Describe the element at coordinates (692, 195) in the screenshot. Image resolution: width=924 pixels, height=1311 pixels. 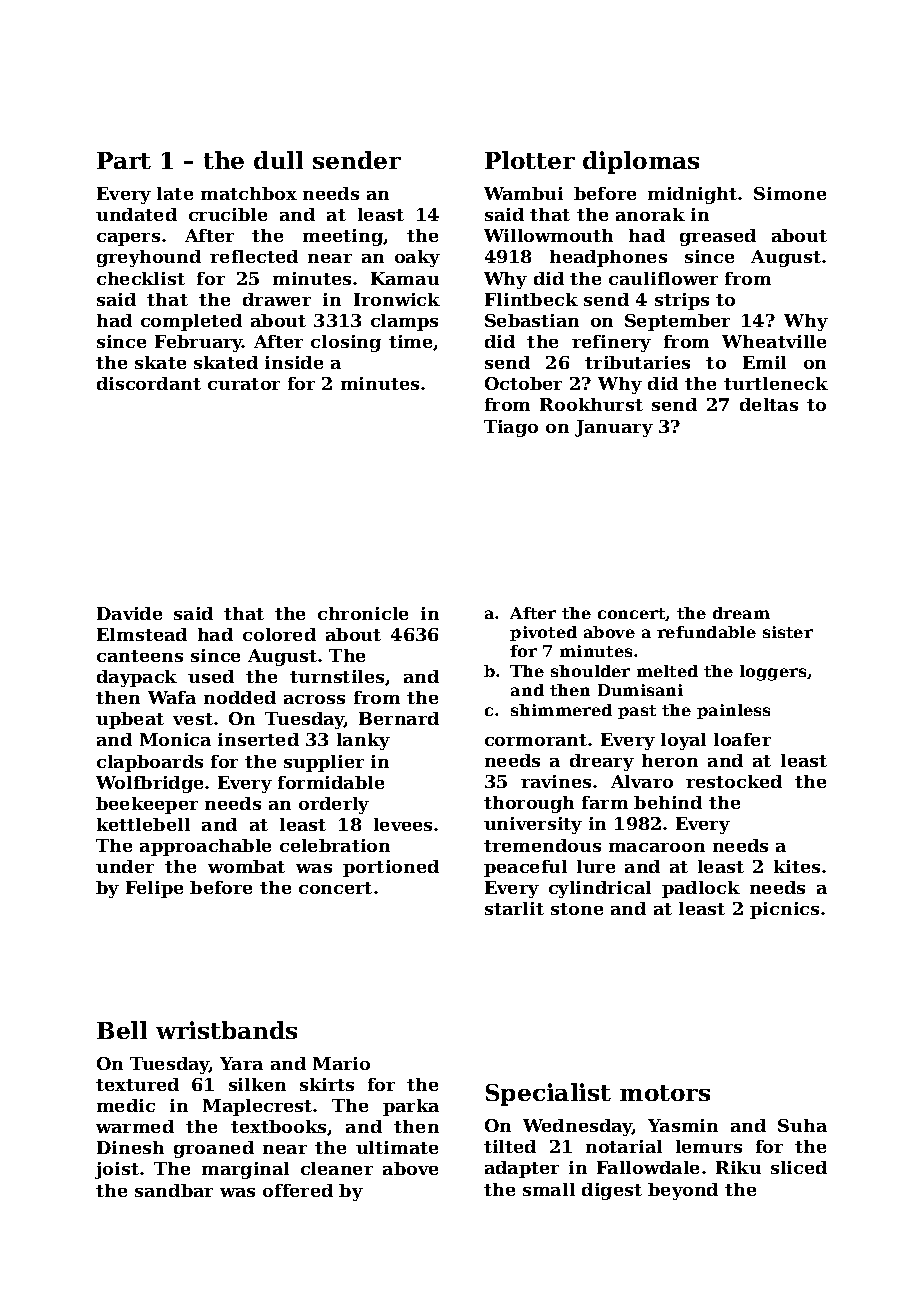
I see `midnight` at that location.
